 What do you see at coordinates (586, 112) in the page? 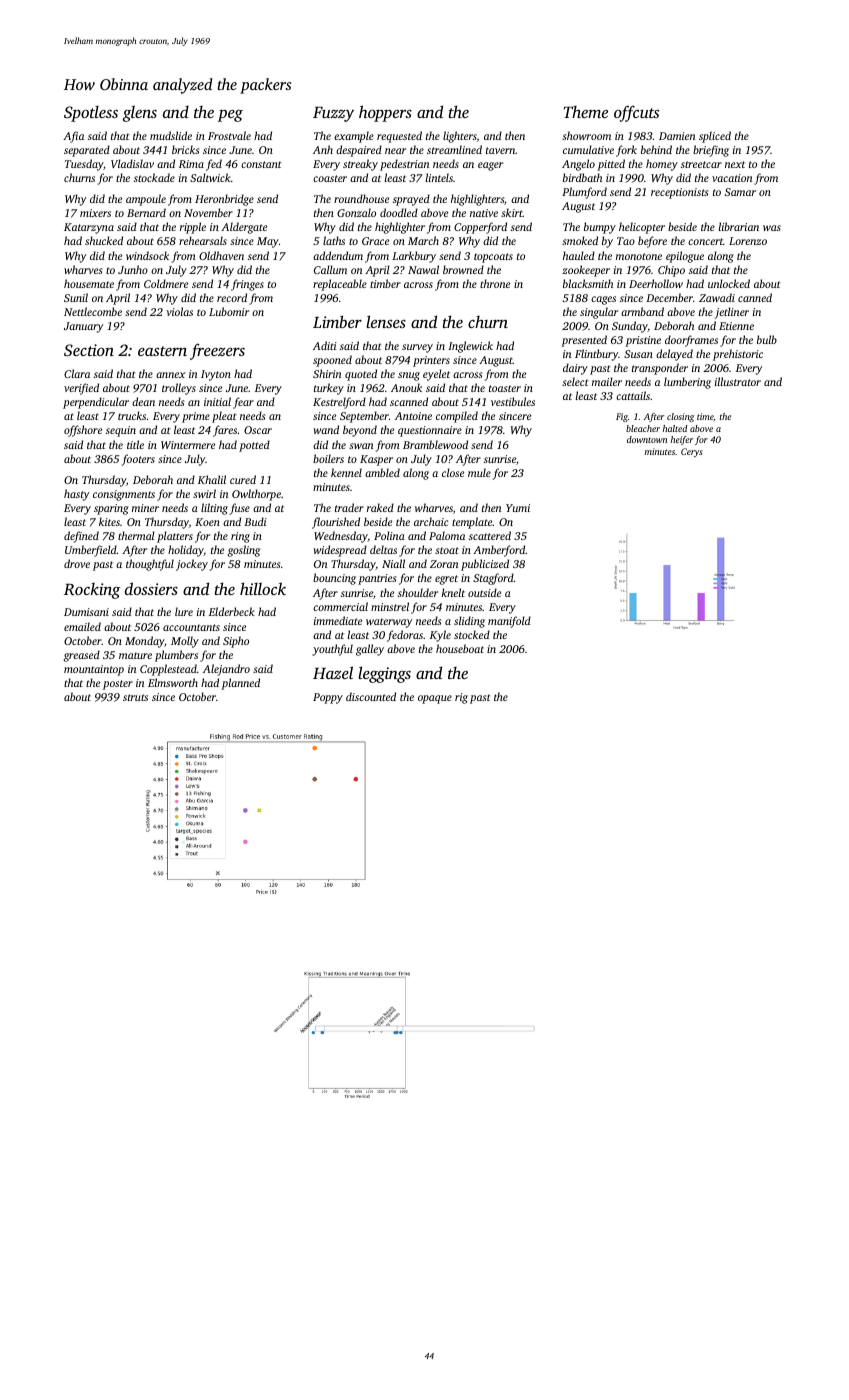
I see `Theme` at bounding box center [586, 112].
